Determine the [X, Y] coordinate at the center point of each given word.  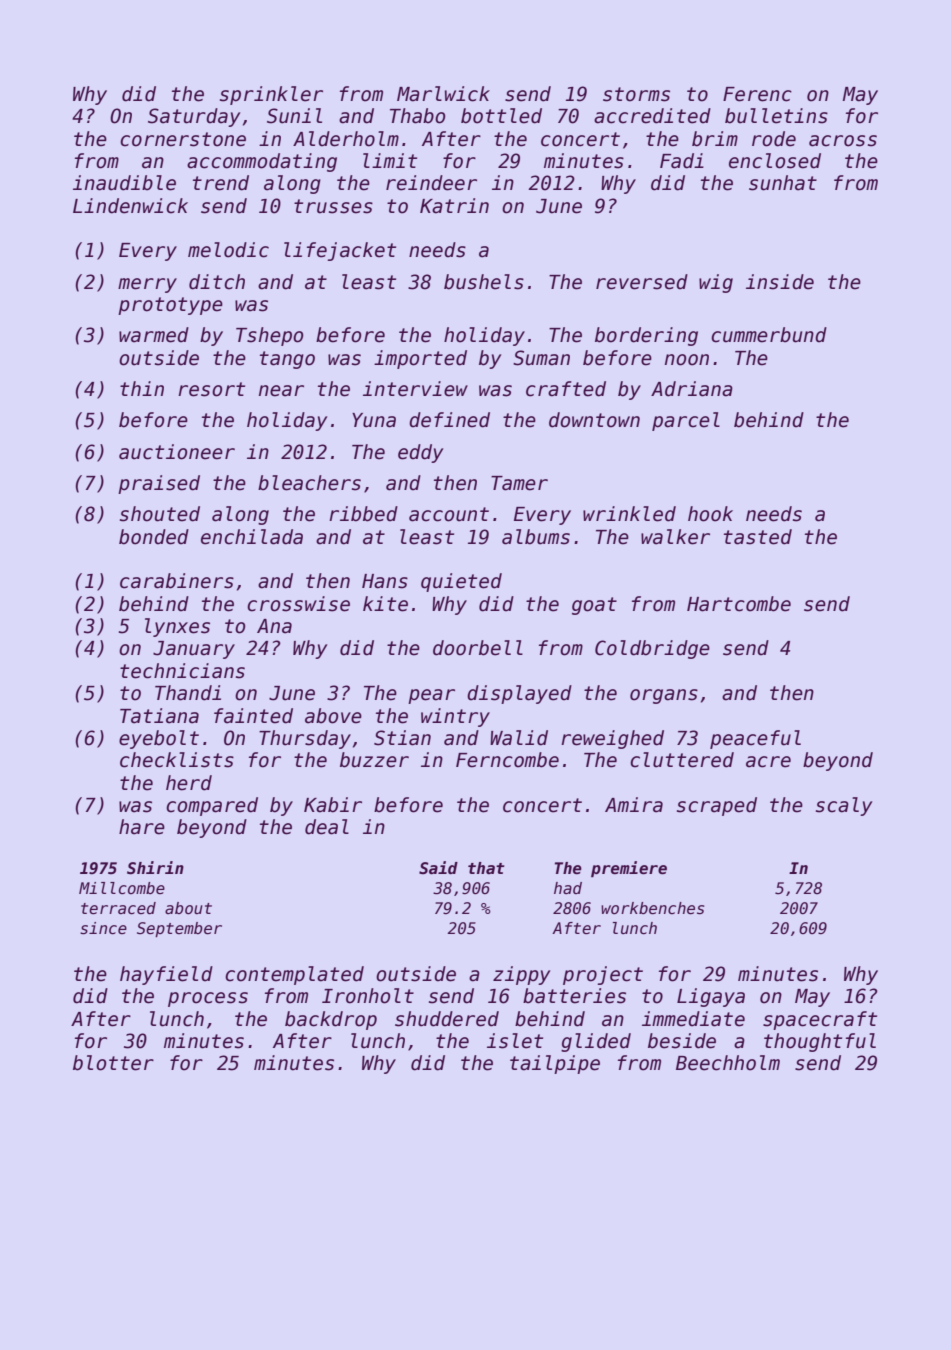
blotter [113, 1063]
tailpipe [555, 1064]
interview [415, 389]
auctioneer [177, 452]
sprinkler [271, 95]
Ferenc [757, 94]
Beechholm [728, 1063]
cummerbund [769, 335]
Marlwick [443, 94]
